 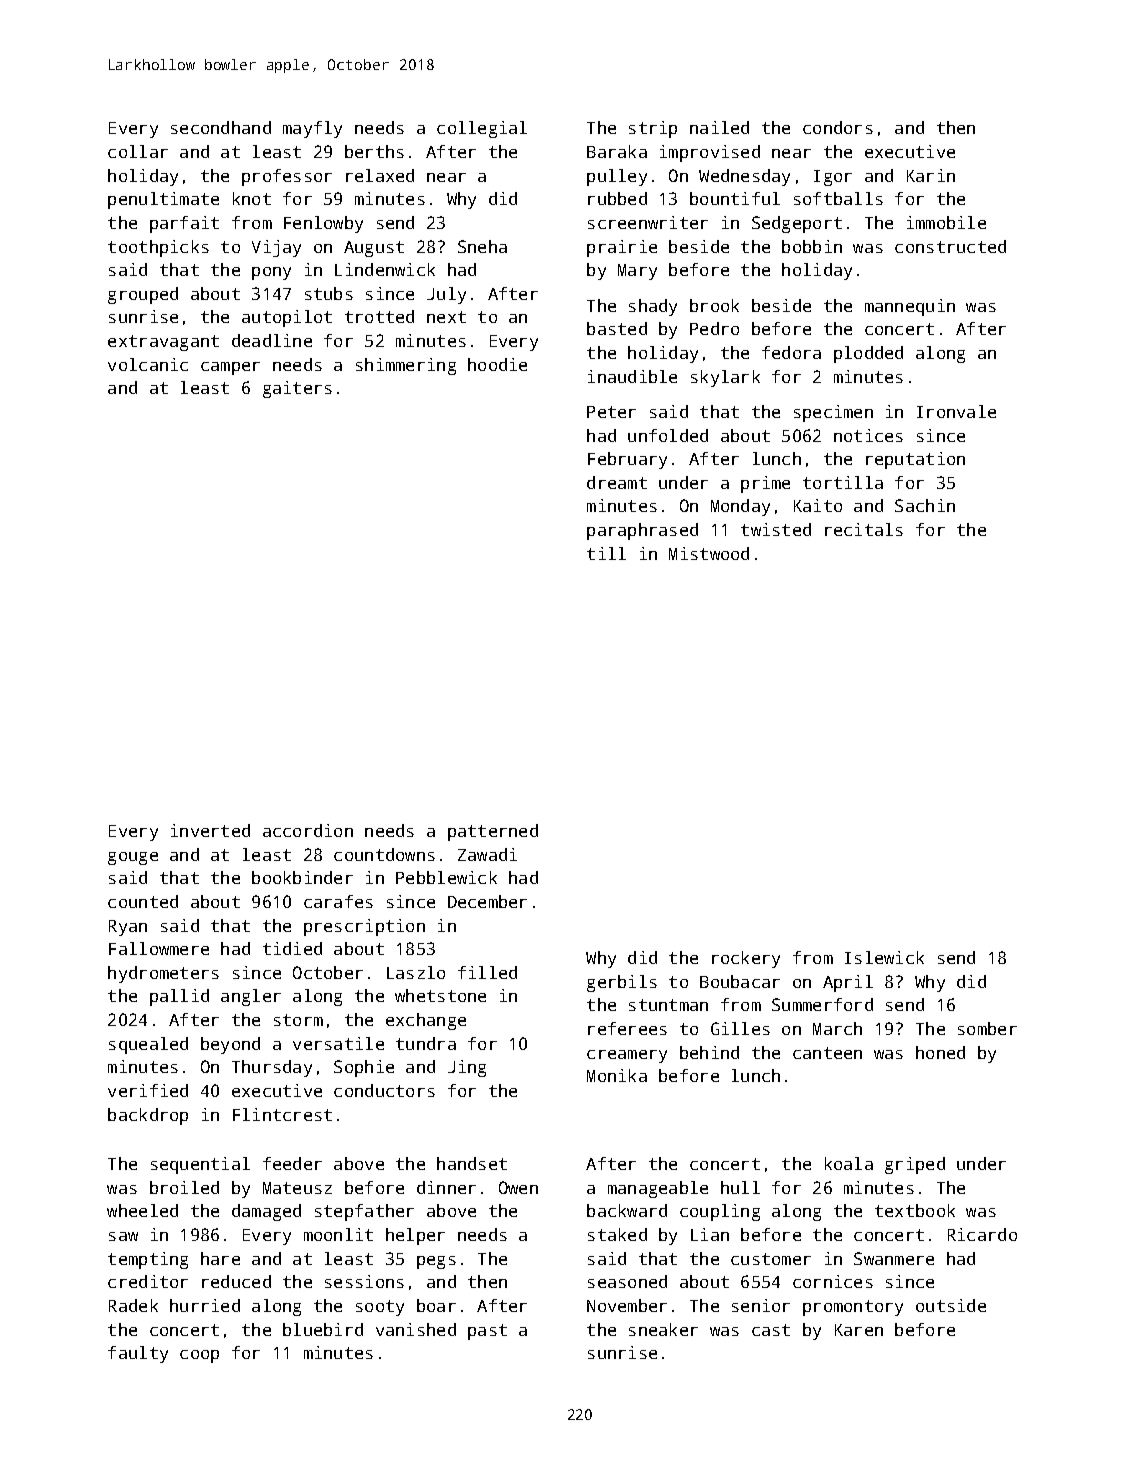 What do you see at coordinates (142, 1210) in the page?
I see `wheeled` at bounding box center [142, 1210].
